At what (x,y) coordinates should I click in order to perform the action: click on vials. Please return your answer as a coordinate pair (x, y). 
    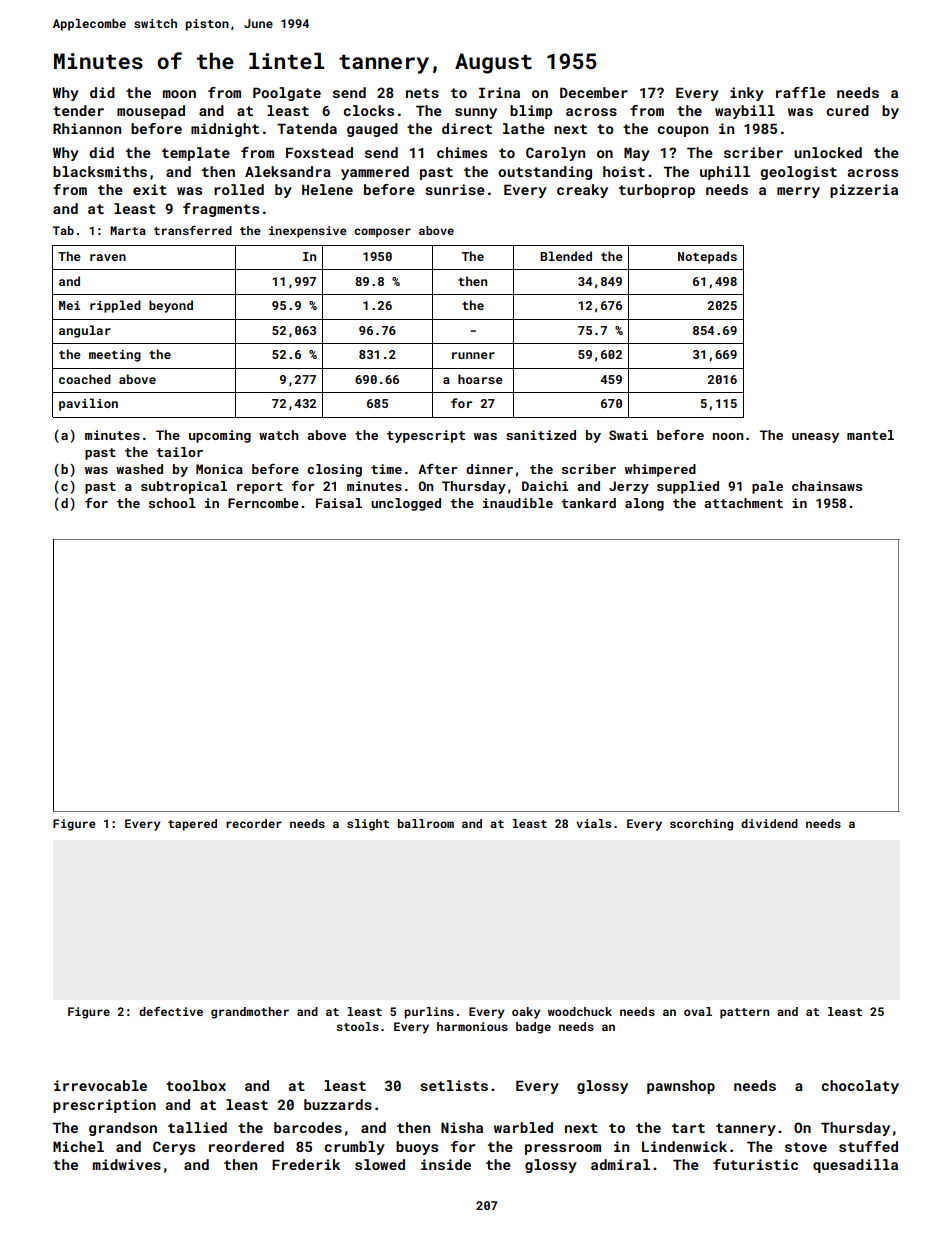
    Looking at the image, I should click on (593, 823).
